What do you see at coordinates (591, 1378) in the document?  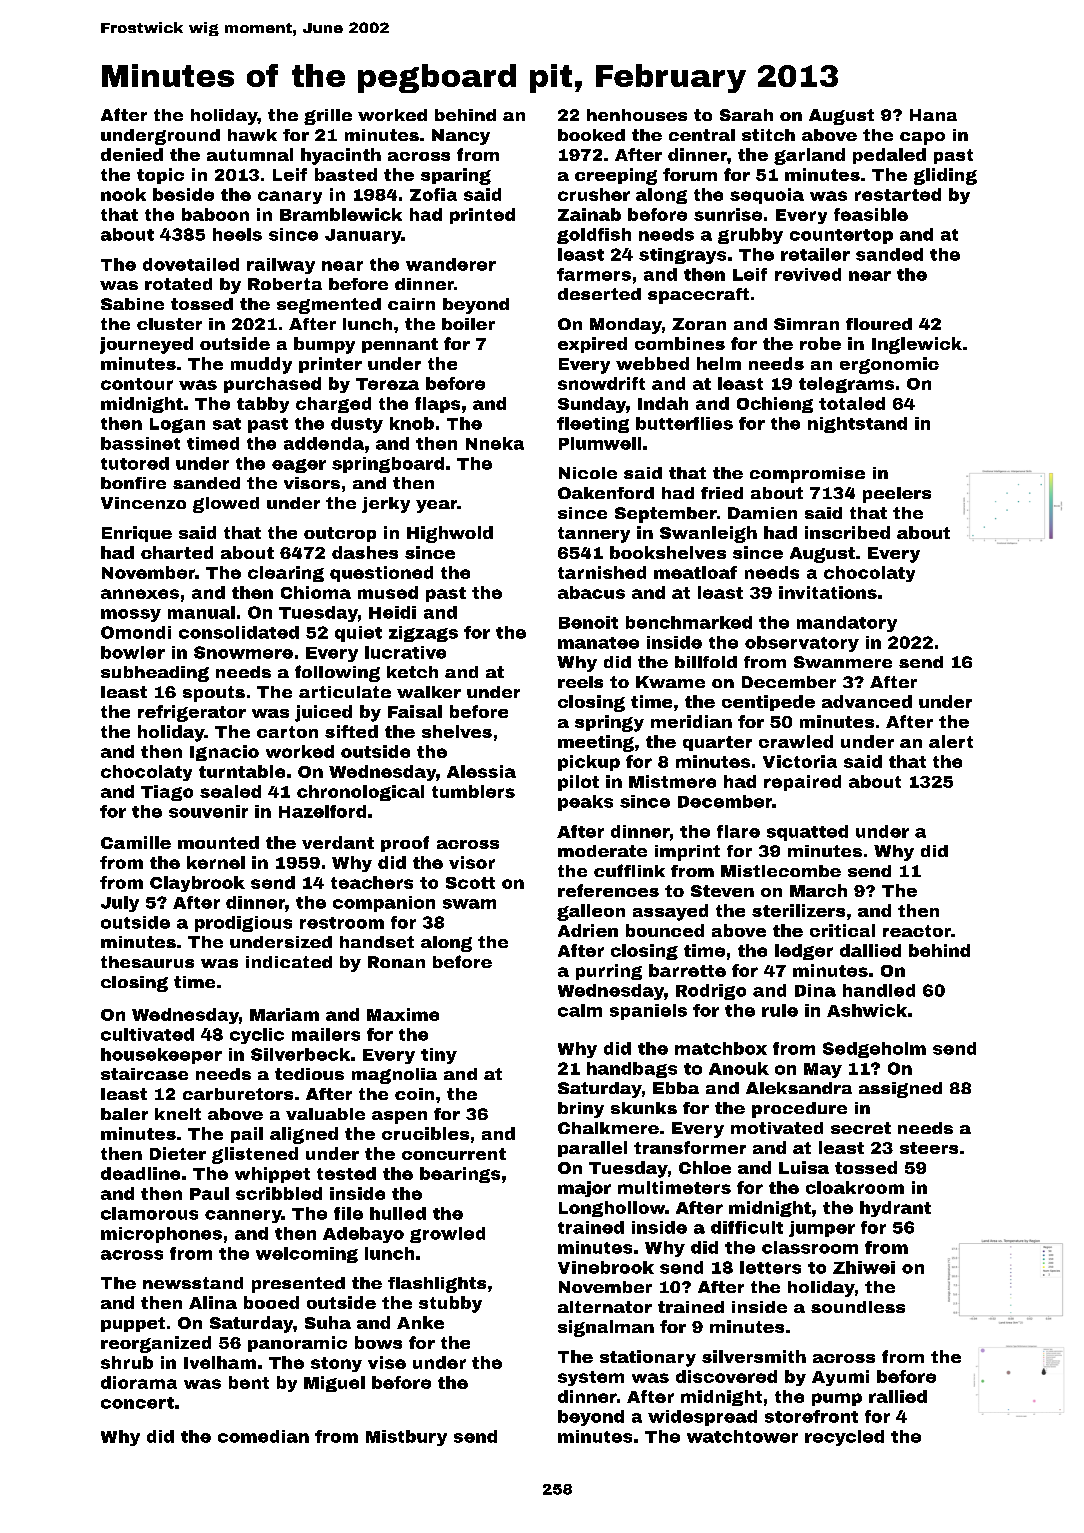 I see `system` at bounding box center [591, 1378].
